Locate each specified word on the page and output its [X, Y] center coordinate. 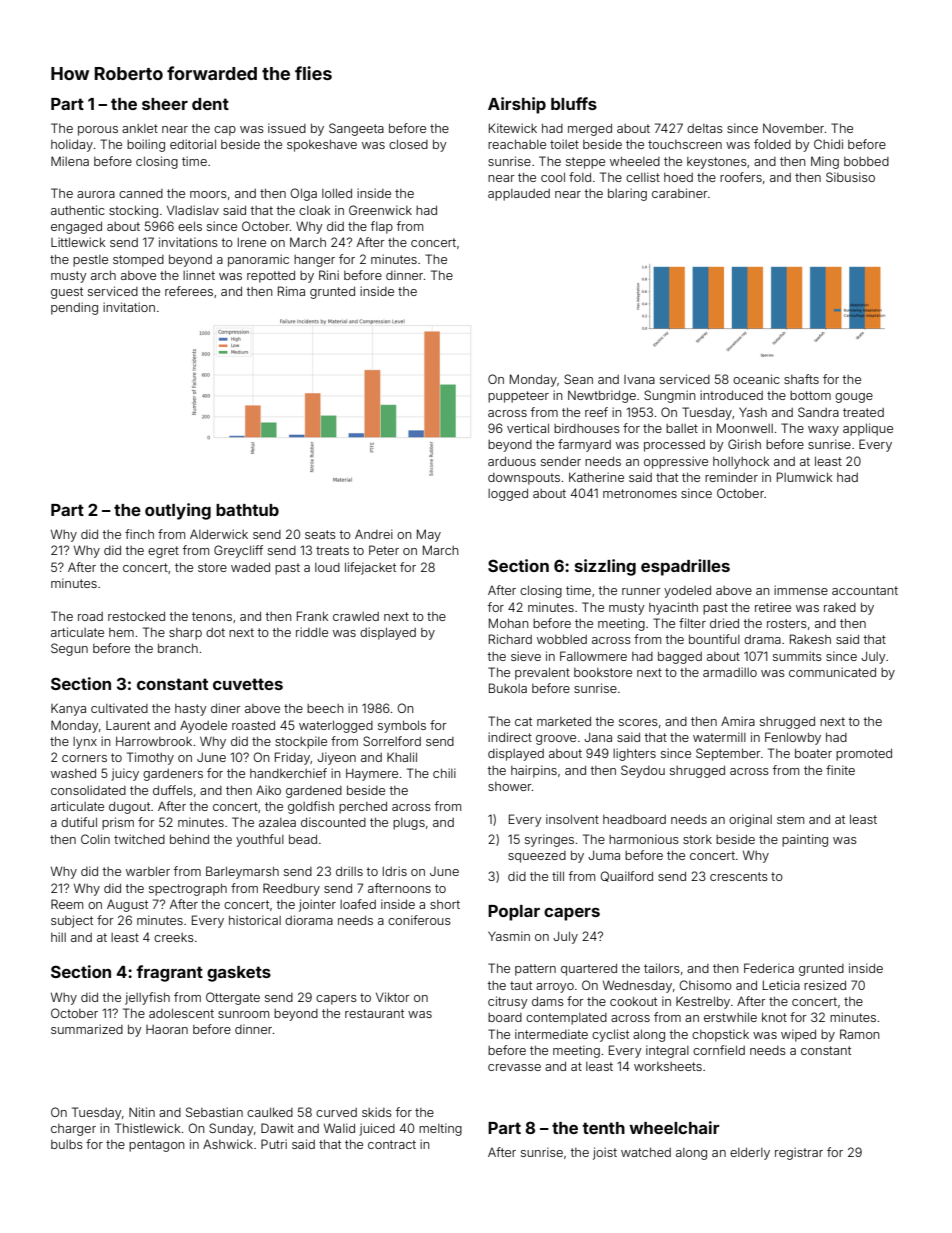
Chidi [828, 144]
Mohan [509, 623]
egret [163, 552]
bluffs [574, 103]
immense [801, 590]
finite [840, 770]
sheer [165, 104]
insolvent [572, 819]
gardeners [173, 775]
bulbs [67, 1144]
